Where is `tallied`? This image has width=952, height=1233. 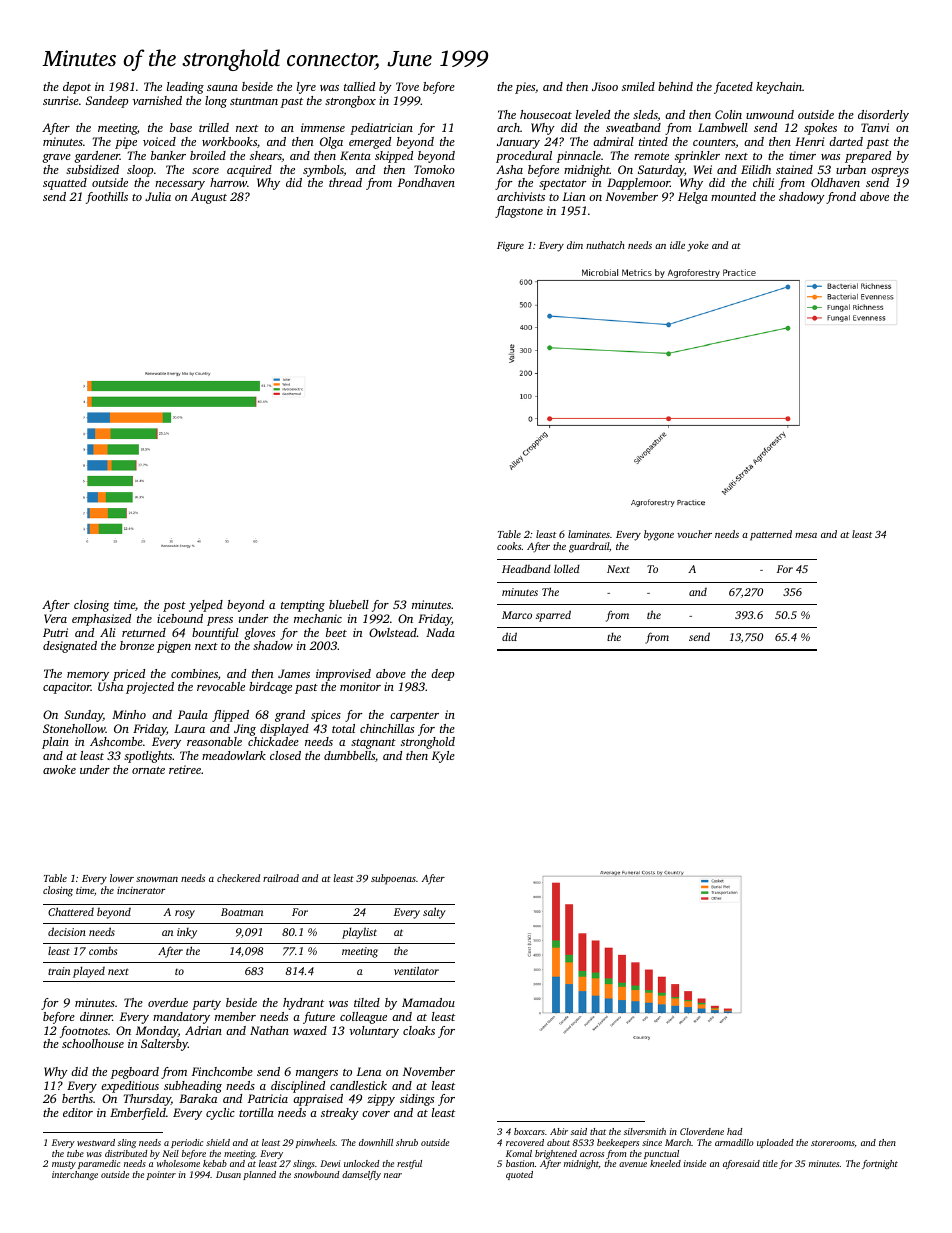 tallied is located at coordinates (359, 86).
